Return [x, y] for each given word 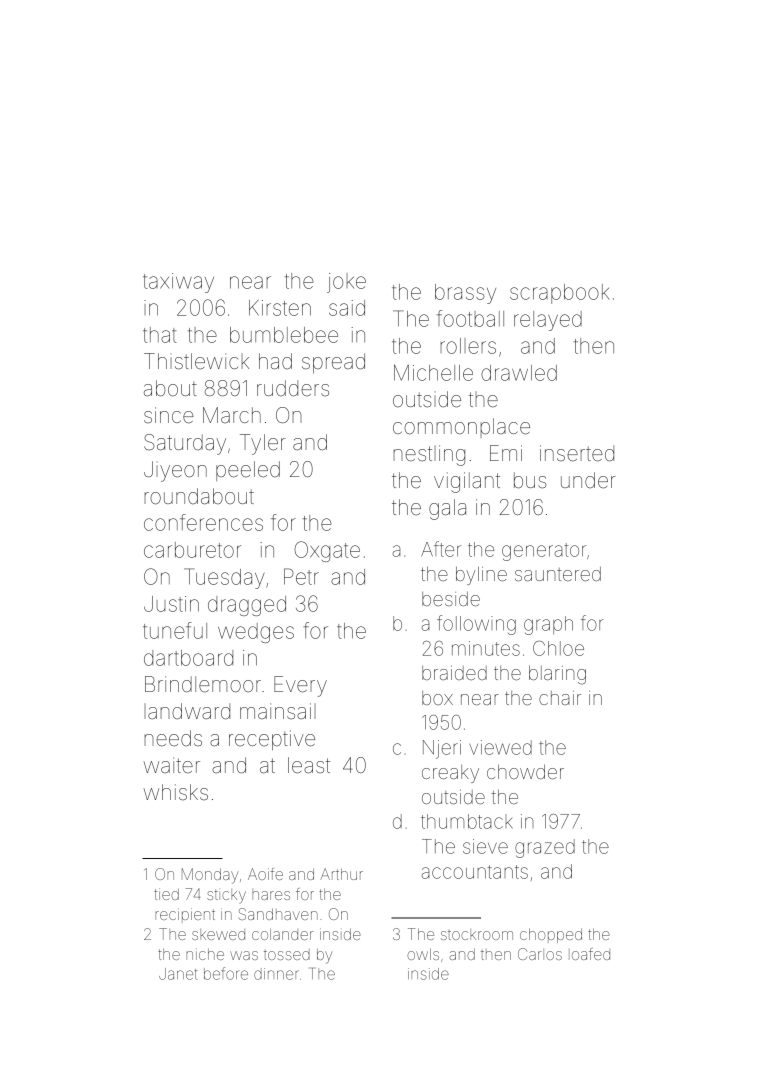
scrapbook [559, 294]
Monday [210, 876]
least [309, 765]
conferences [203, 522]
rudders [293, 388]
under [588, 480]
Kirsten [280, 308]
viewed [500, 747]
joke [346, 283]
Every [300, 686]
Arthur [341, 874]
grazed [545, 848]
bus [530, 480]
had [275, 361]
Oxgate [327, 551]
